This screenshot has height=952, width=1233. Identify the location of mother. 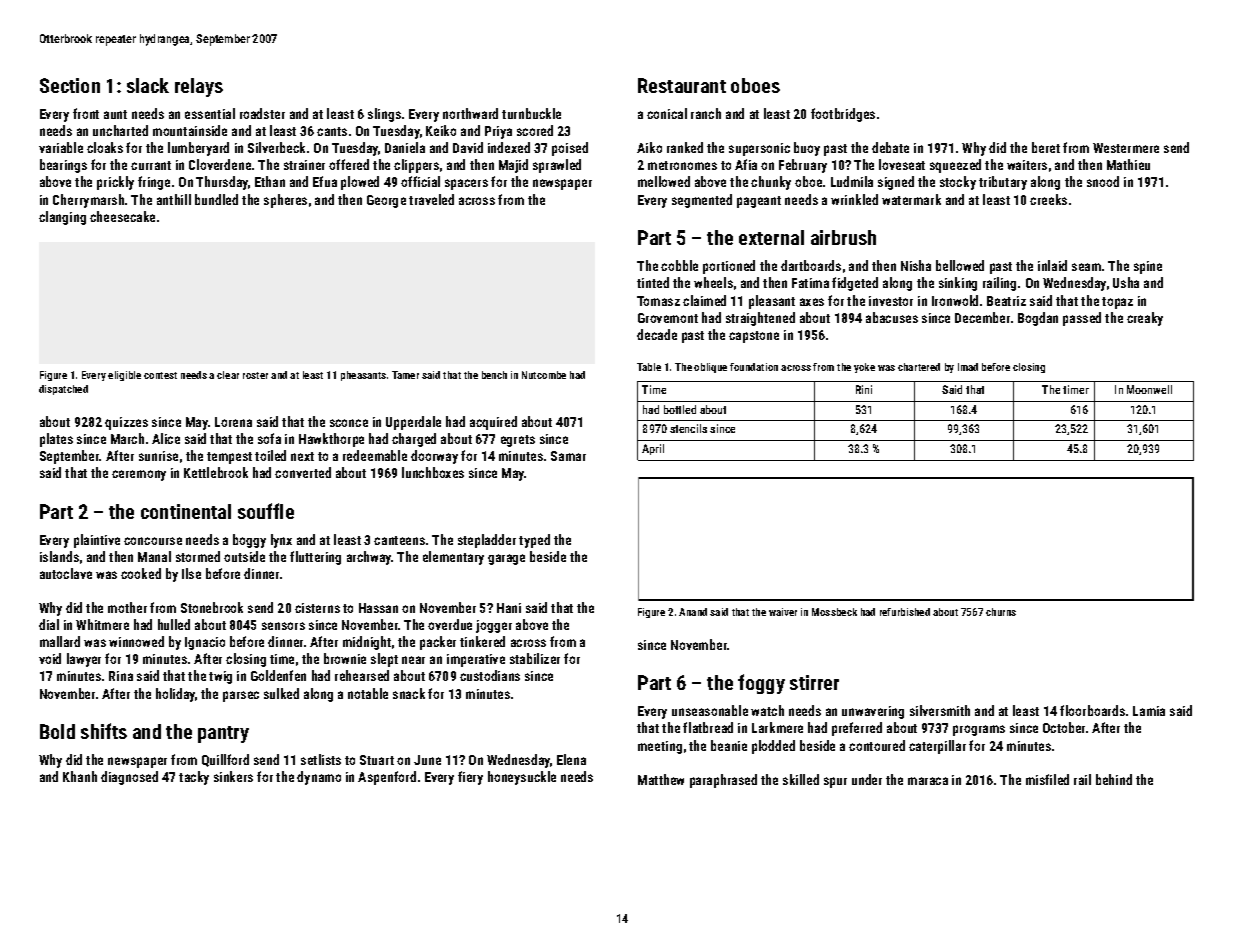
(127, 607).
